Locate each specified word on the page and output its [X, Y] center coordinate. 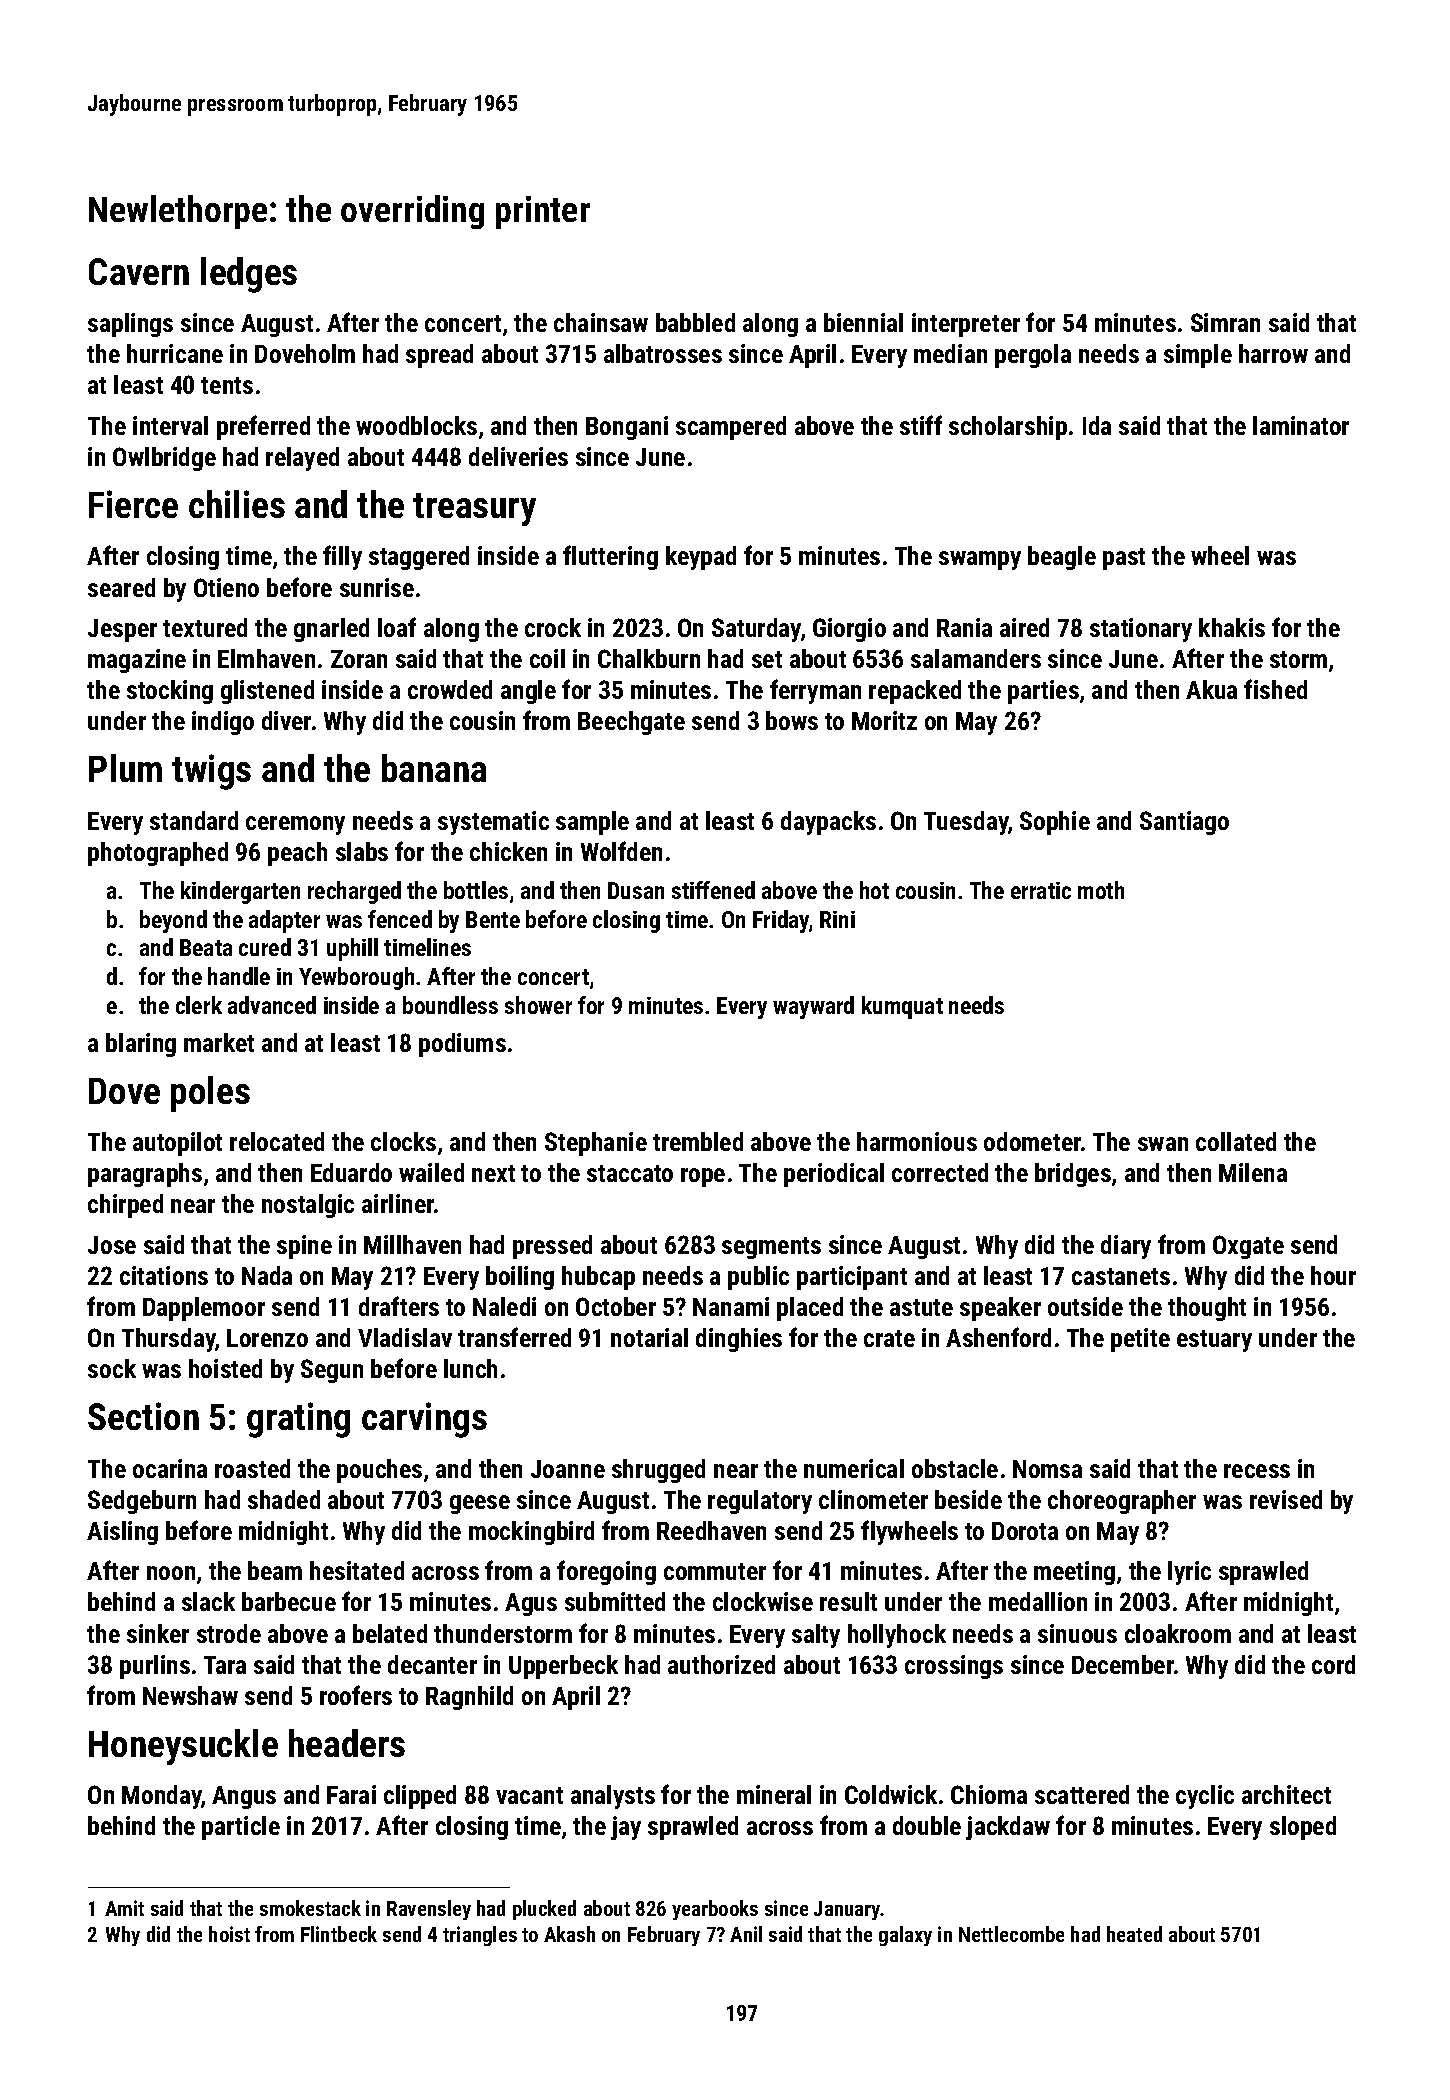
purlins [155, 1667]
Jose [112, 1245]
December [1123, 1664]
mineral [774, 1794]
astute [921, 1307]
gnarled [331, 630]
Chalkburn [649, 658]
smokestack [310, 1908]
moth [1101, 890]
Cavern [139, 271]
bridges [1073, 1175]
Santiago [1184, 823]
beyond [173, 921]
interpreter [966, 325]
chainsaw [601, 322]
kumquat [902, 1007]
